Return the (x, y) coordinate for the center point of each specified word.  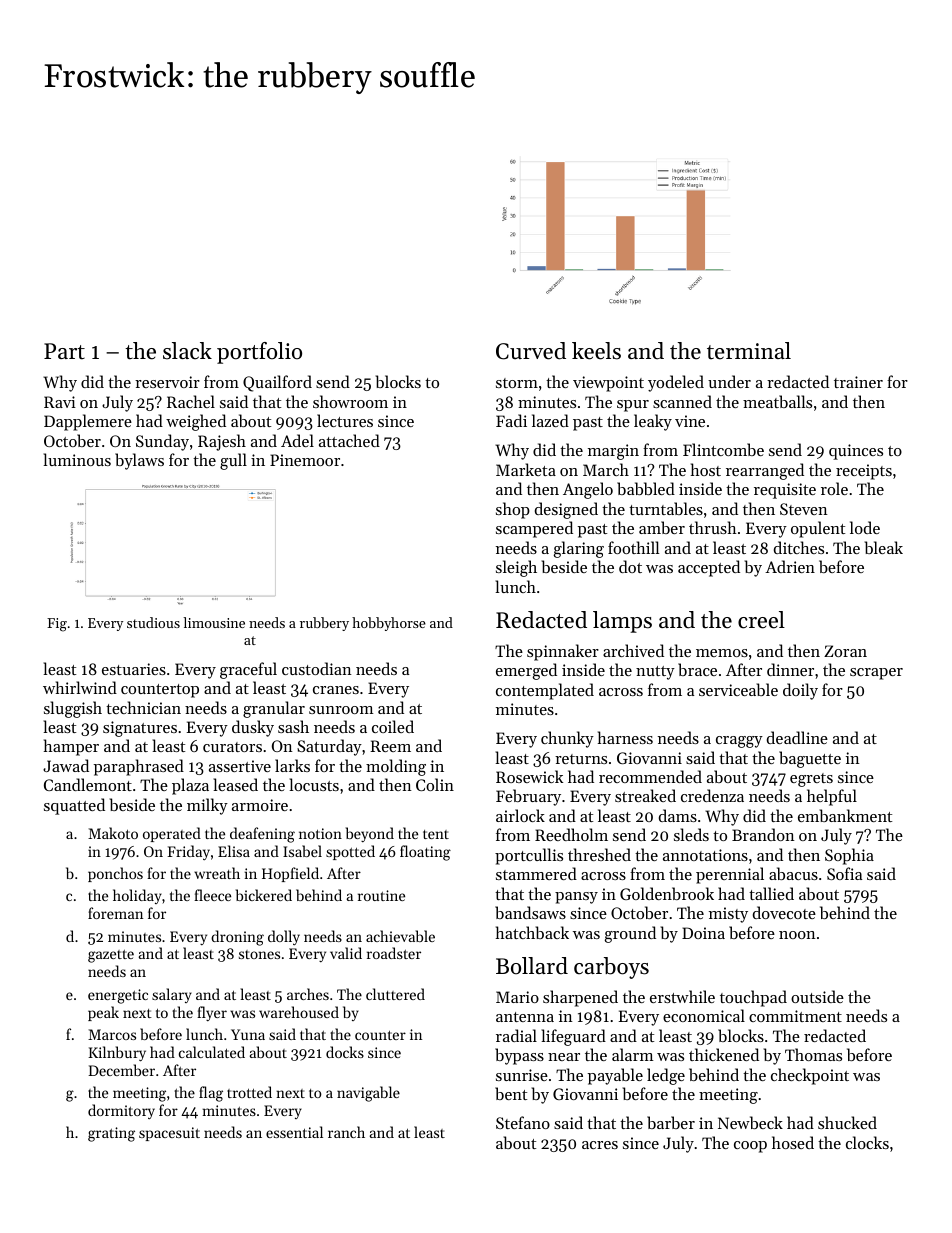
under (729, 381)
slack (187, 351)
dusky (253, 728)
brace (697, 669)
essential (294, 1132)
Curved (531, 351)
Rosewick (529, 776)
